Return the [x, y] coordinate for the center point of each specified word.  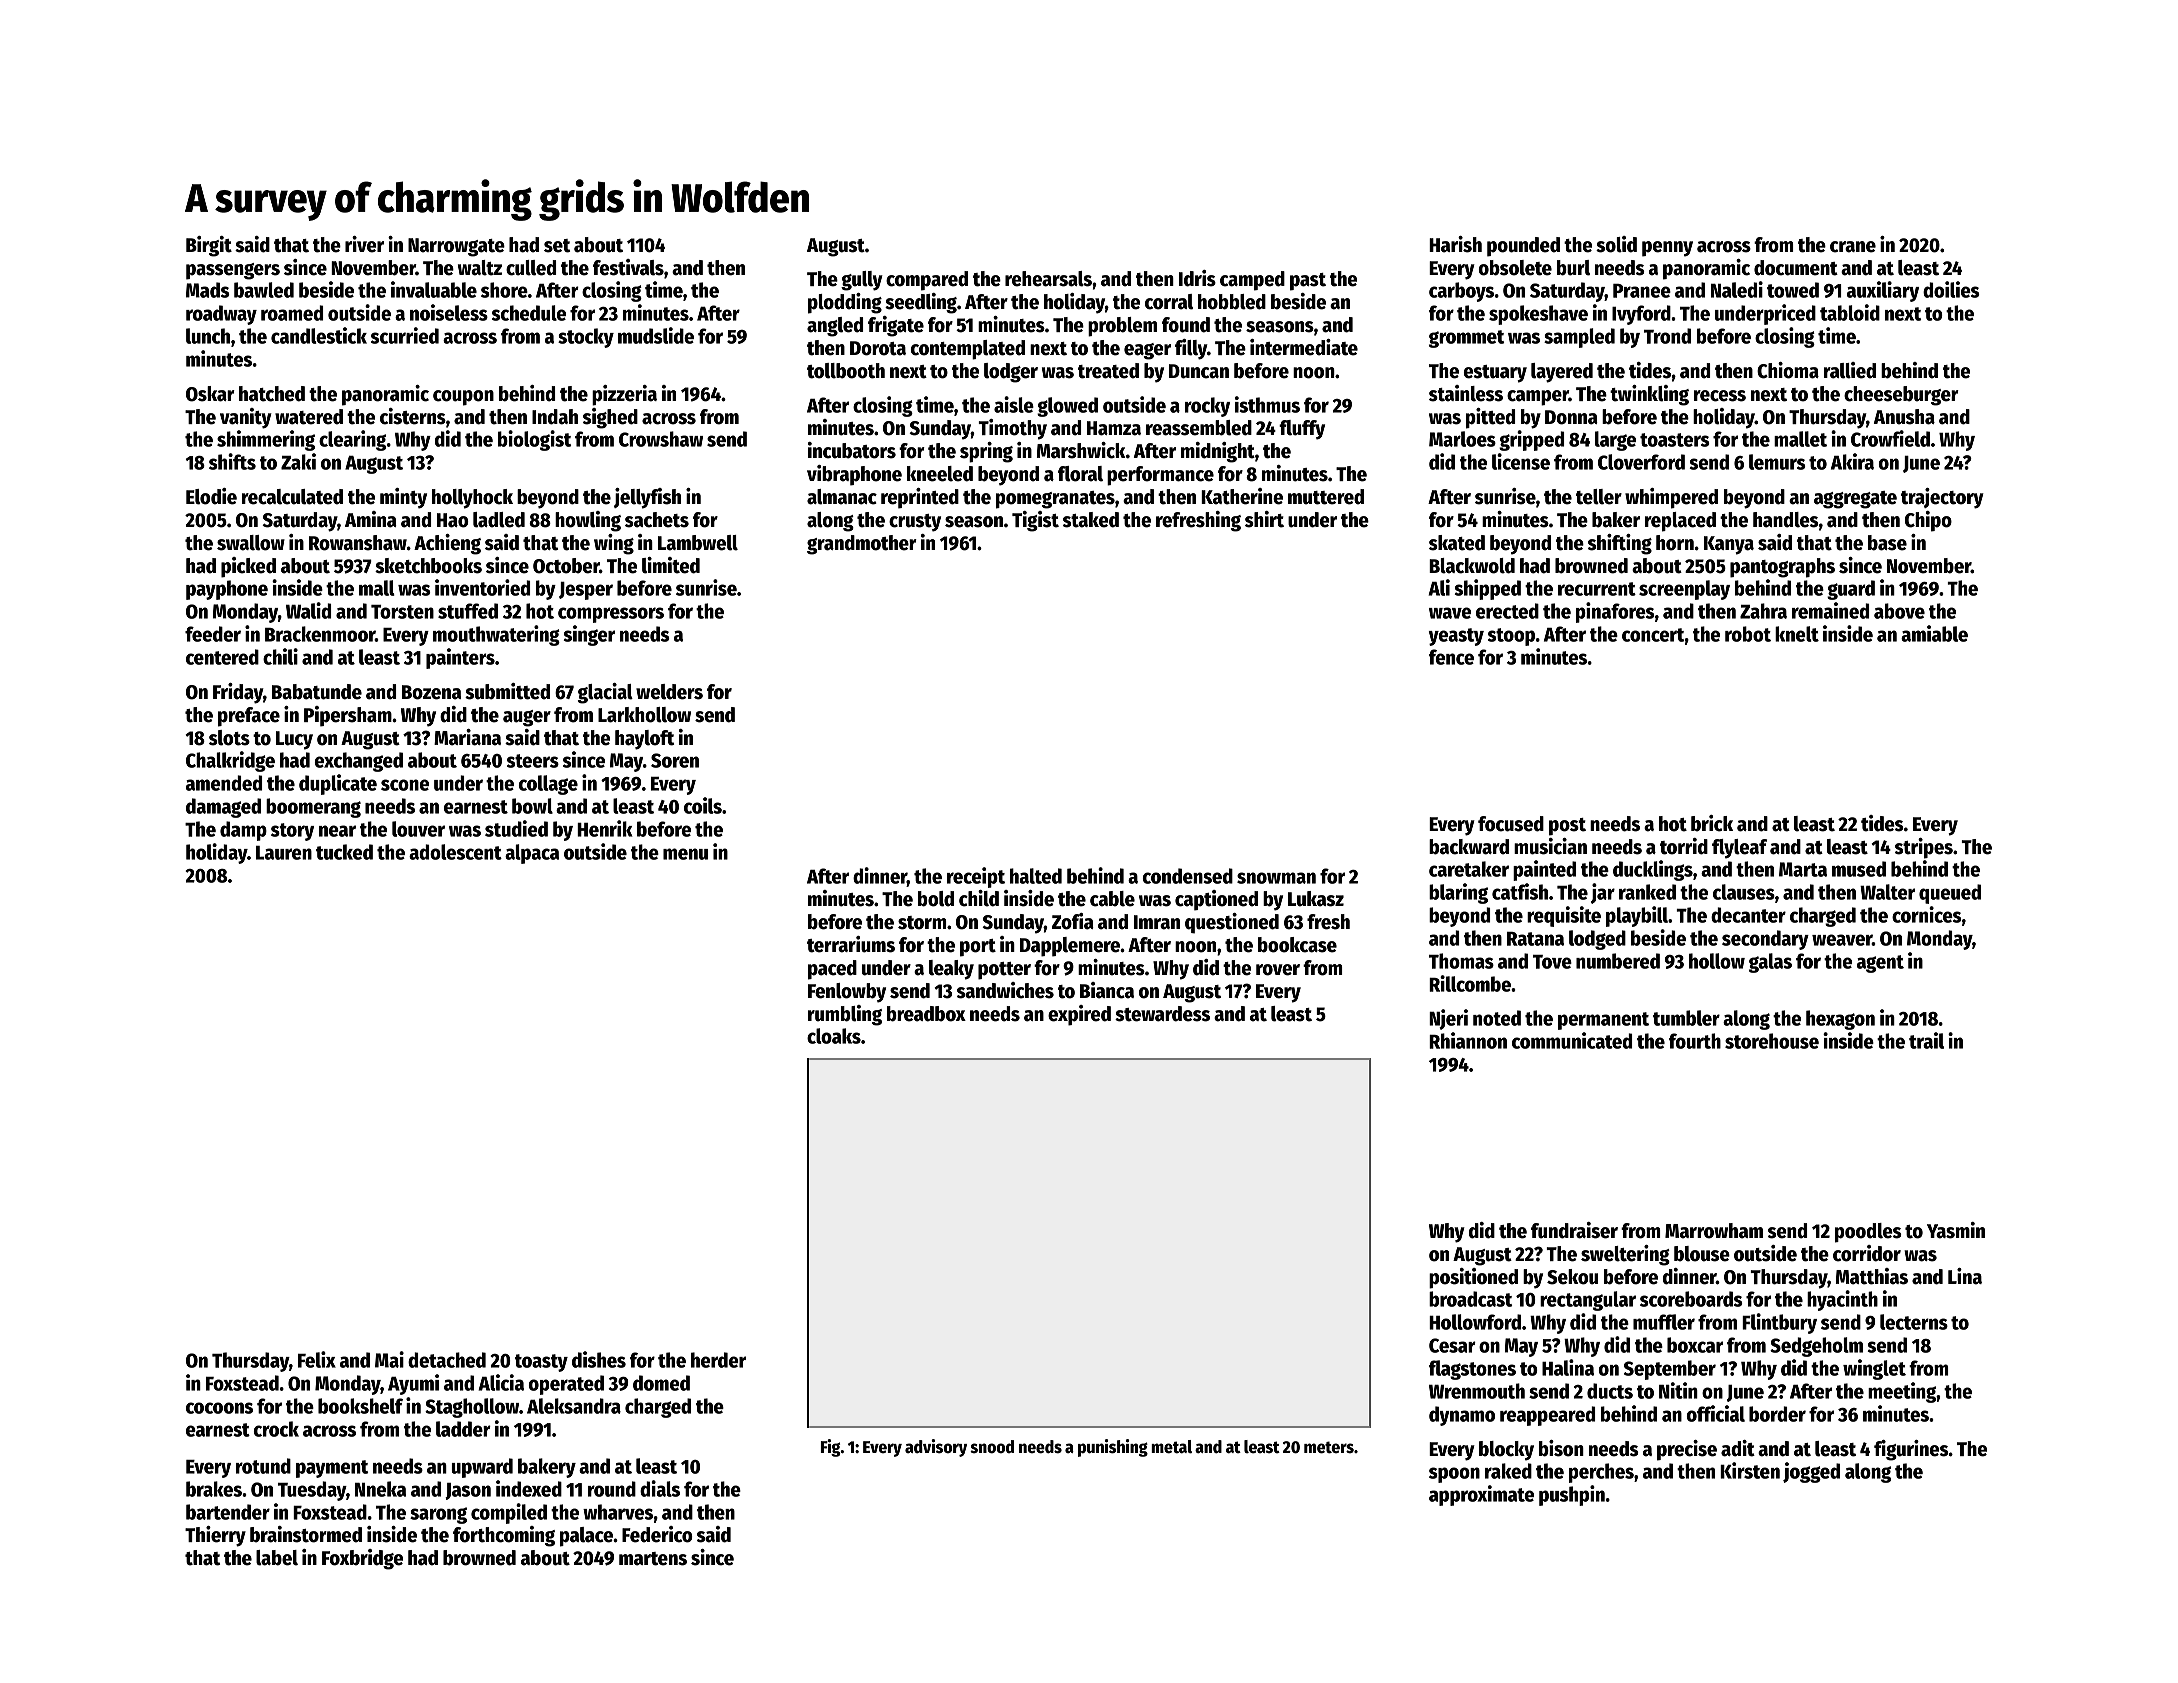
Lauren [284, 853]
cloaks [834, 1036]
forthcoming [504, 1536]
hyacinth [1842, 1300]
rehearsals [1048, 279]
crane [1853, 247]
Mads [208, 290]
